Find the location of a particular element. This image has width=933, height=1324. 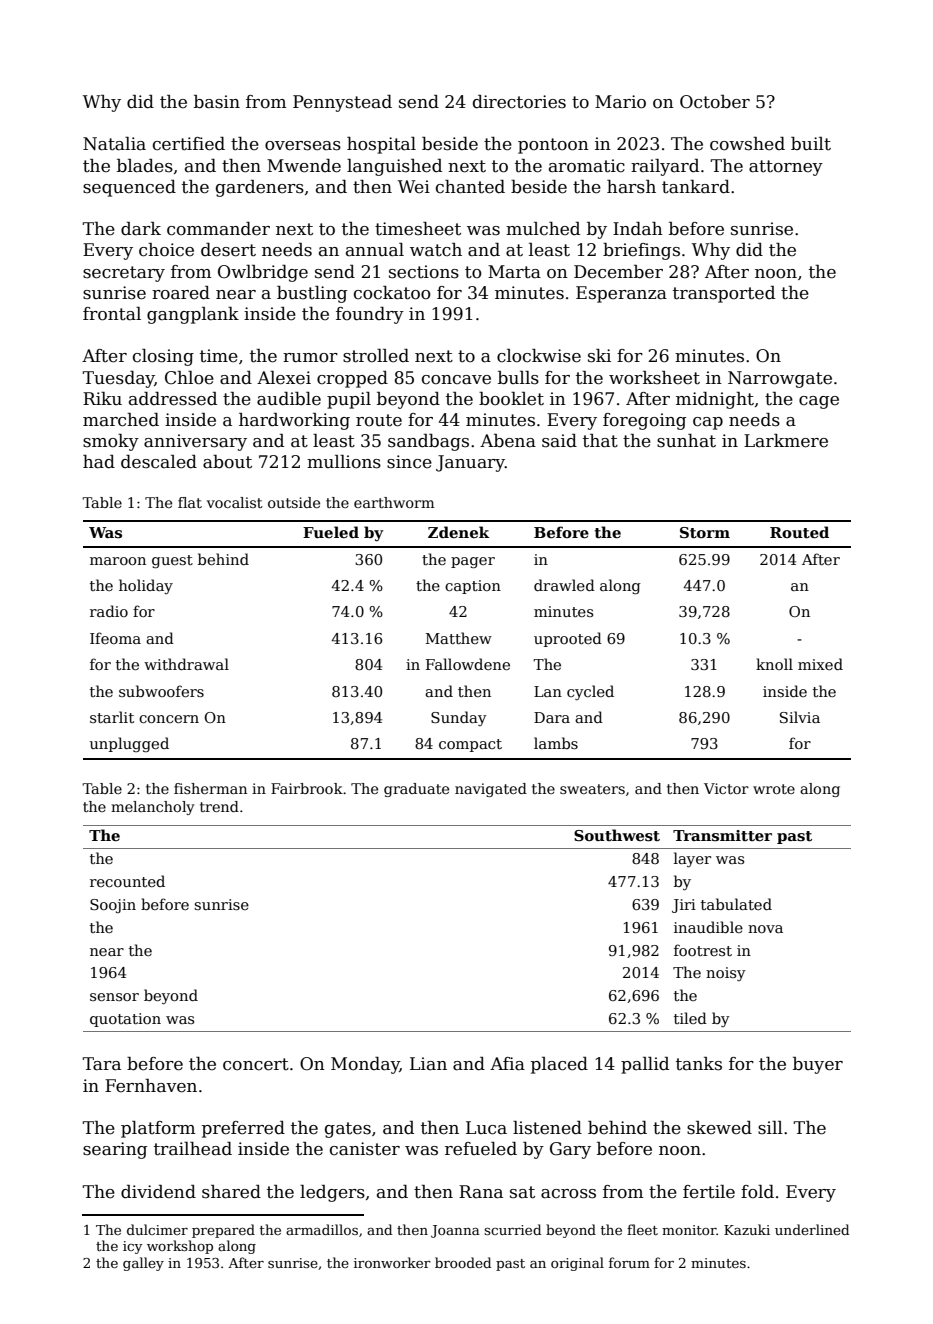

Sunday is located at coordinates (459, 718).
